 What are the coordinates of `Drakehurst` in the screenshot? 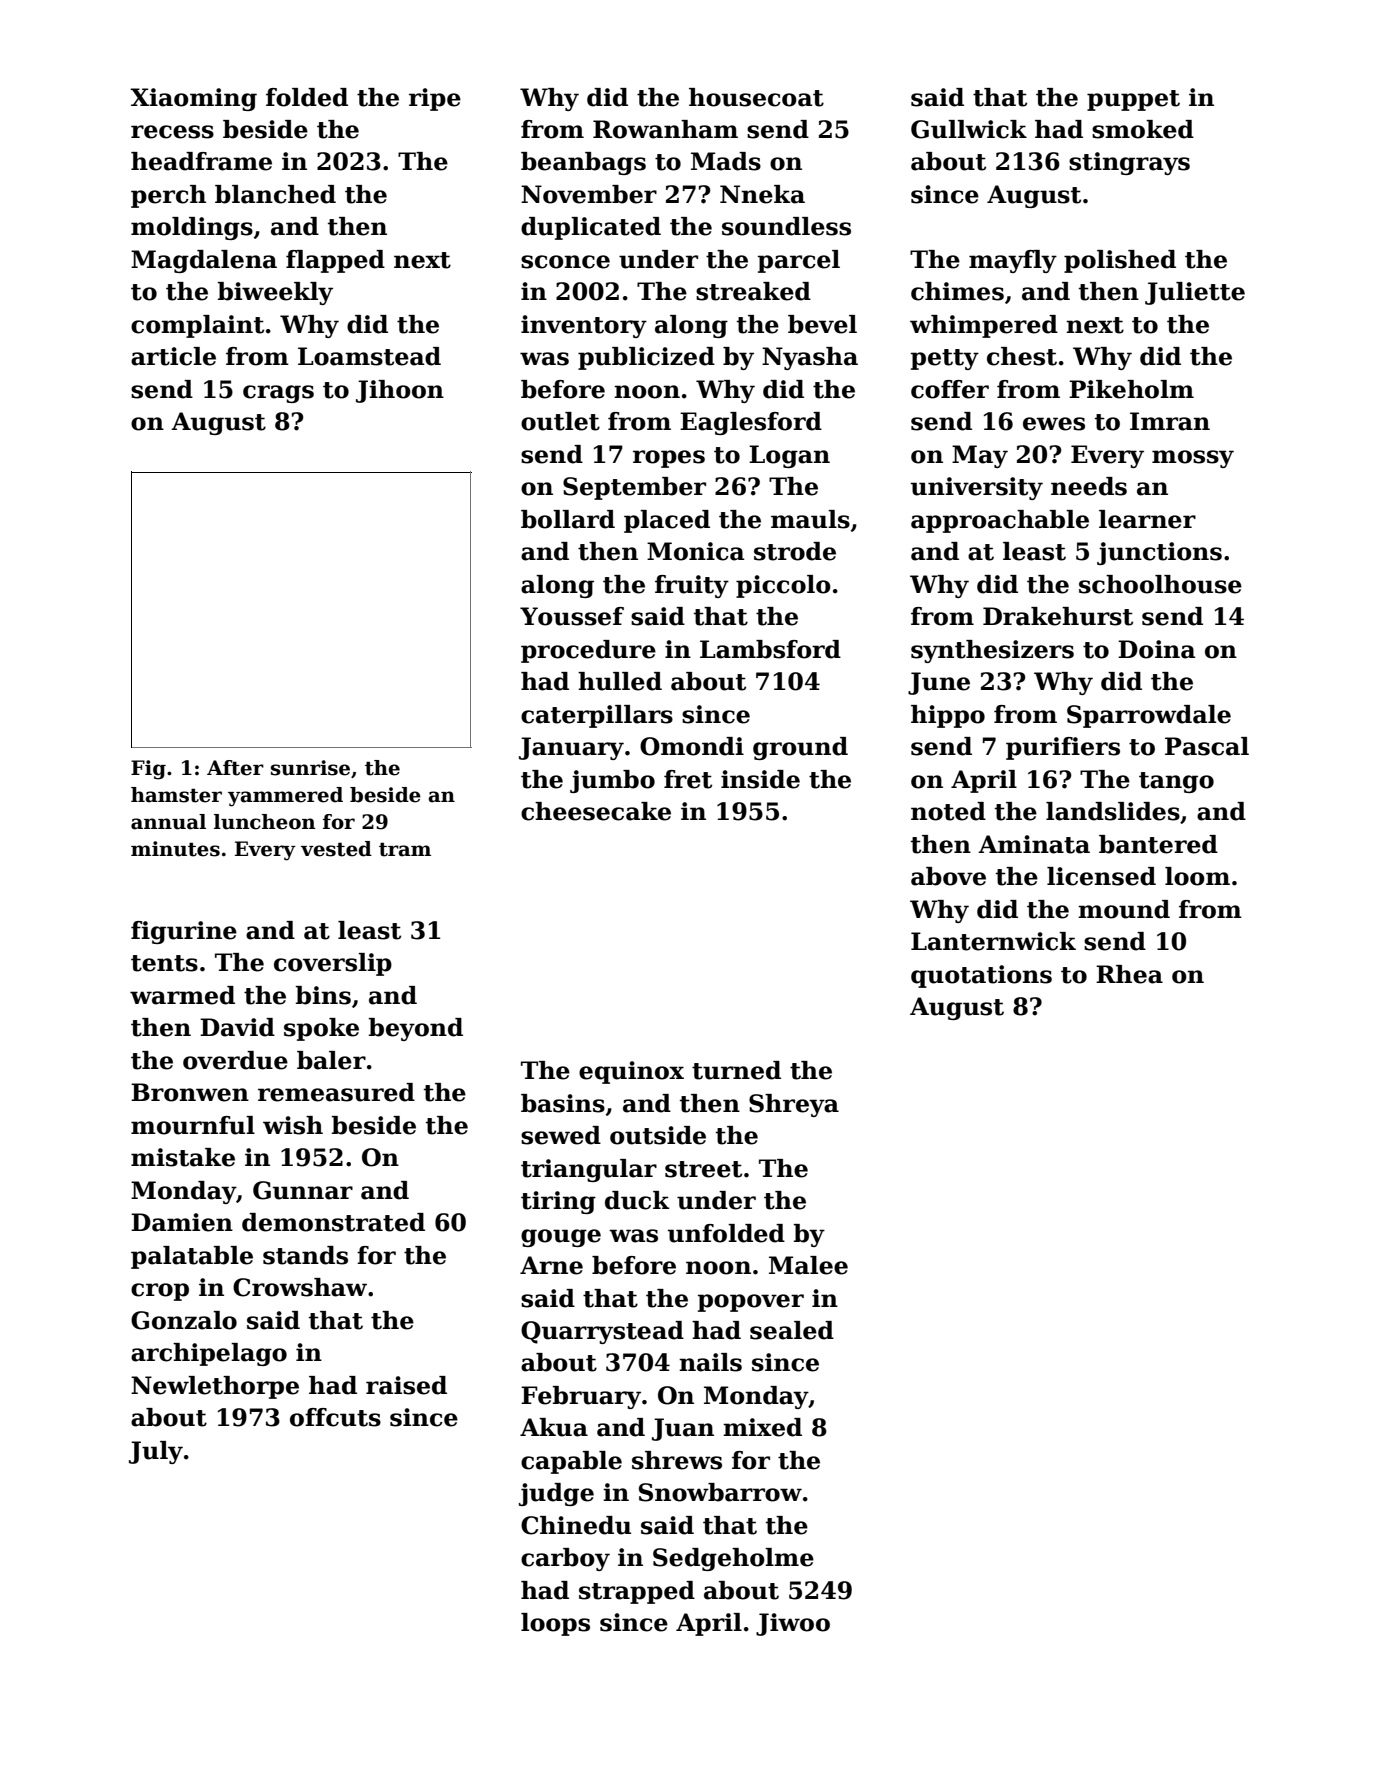 It's located at (1058, 616).
